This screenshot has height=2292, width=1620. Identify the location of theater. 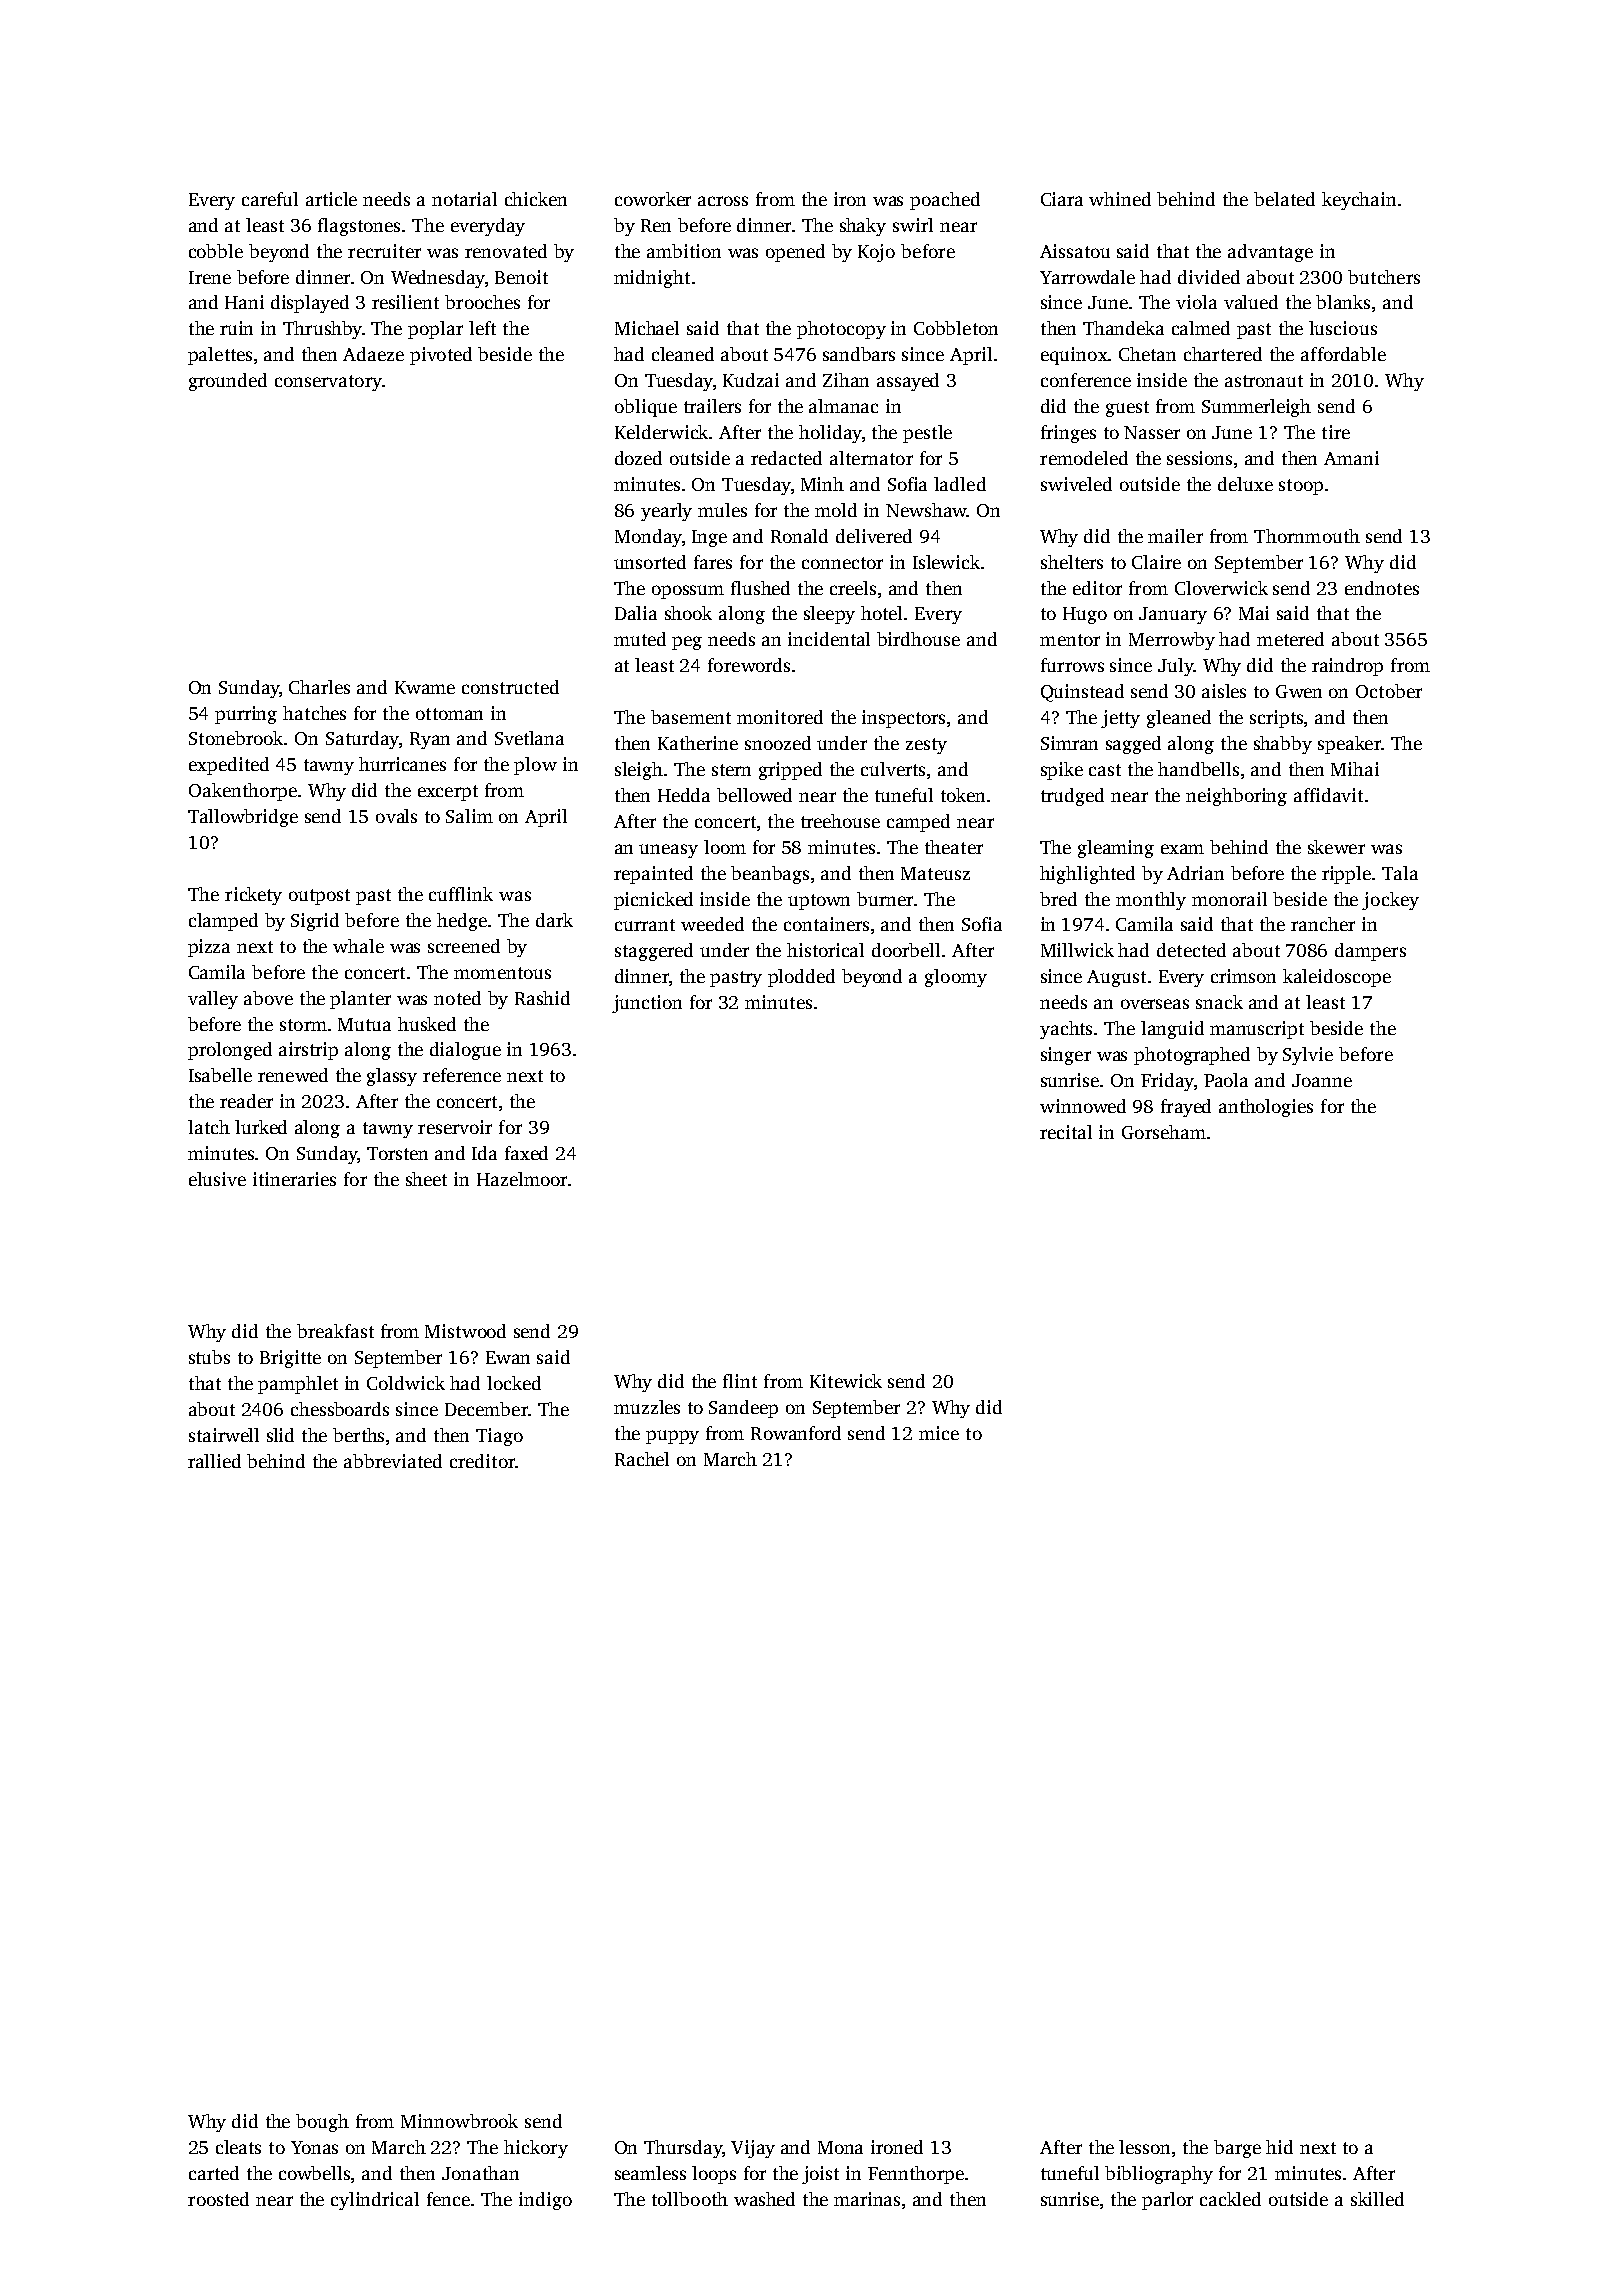
(954, 847).
